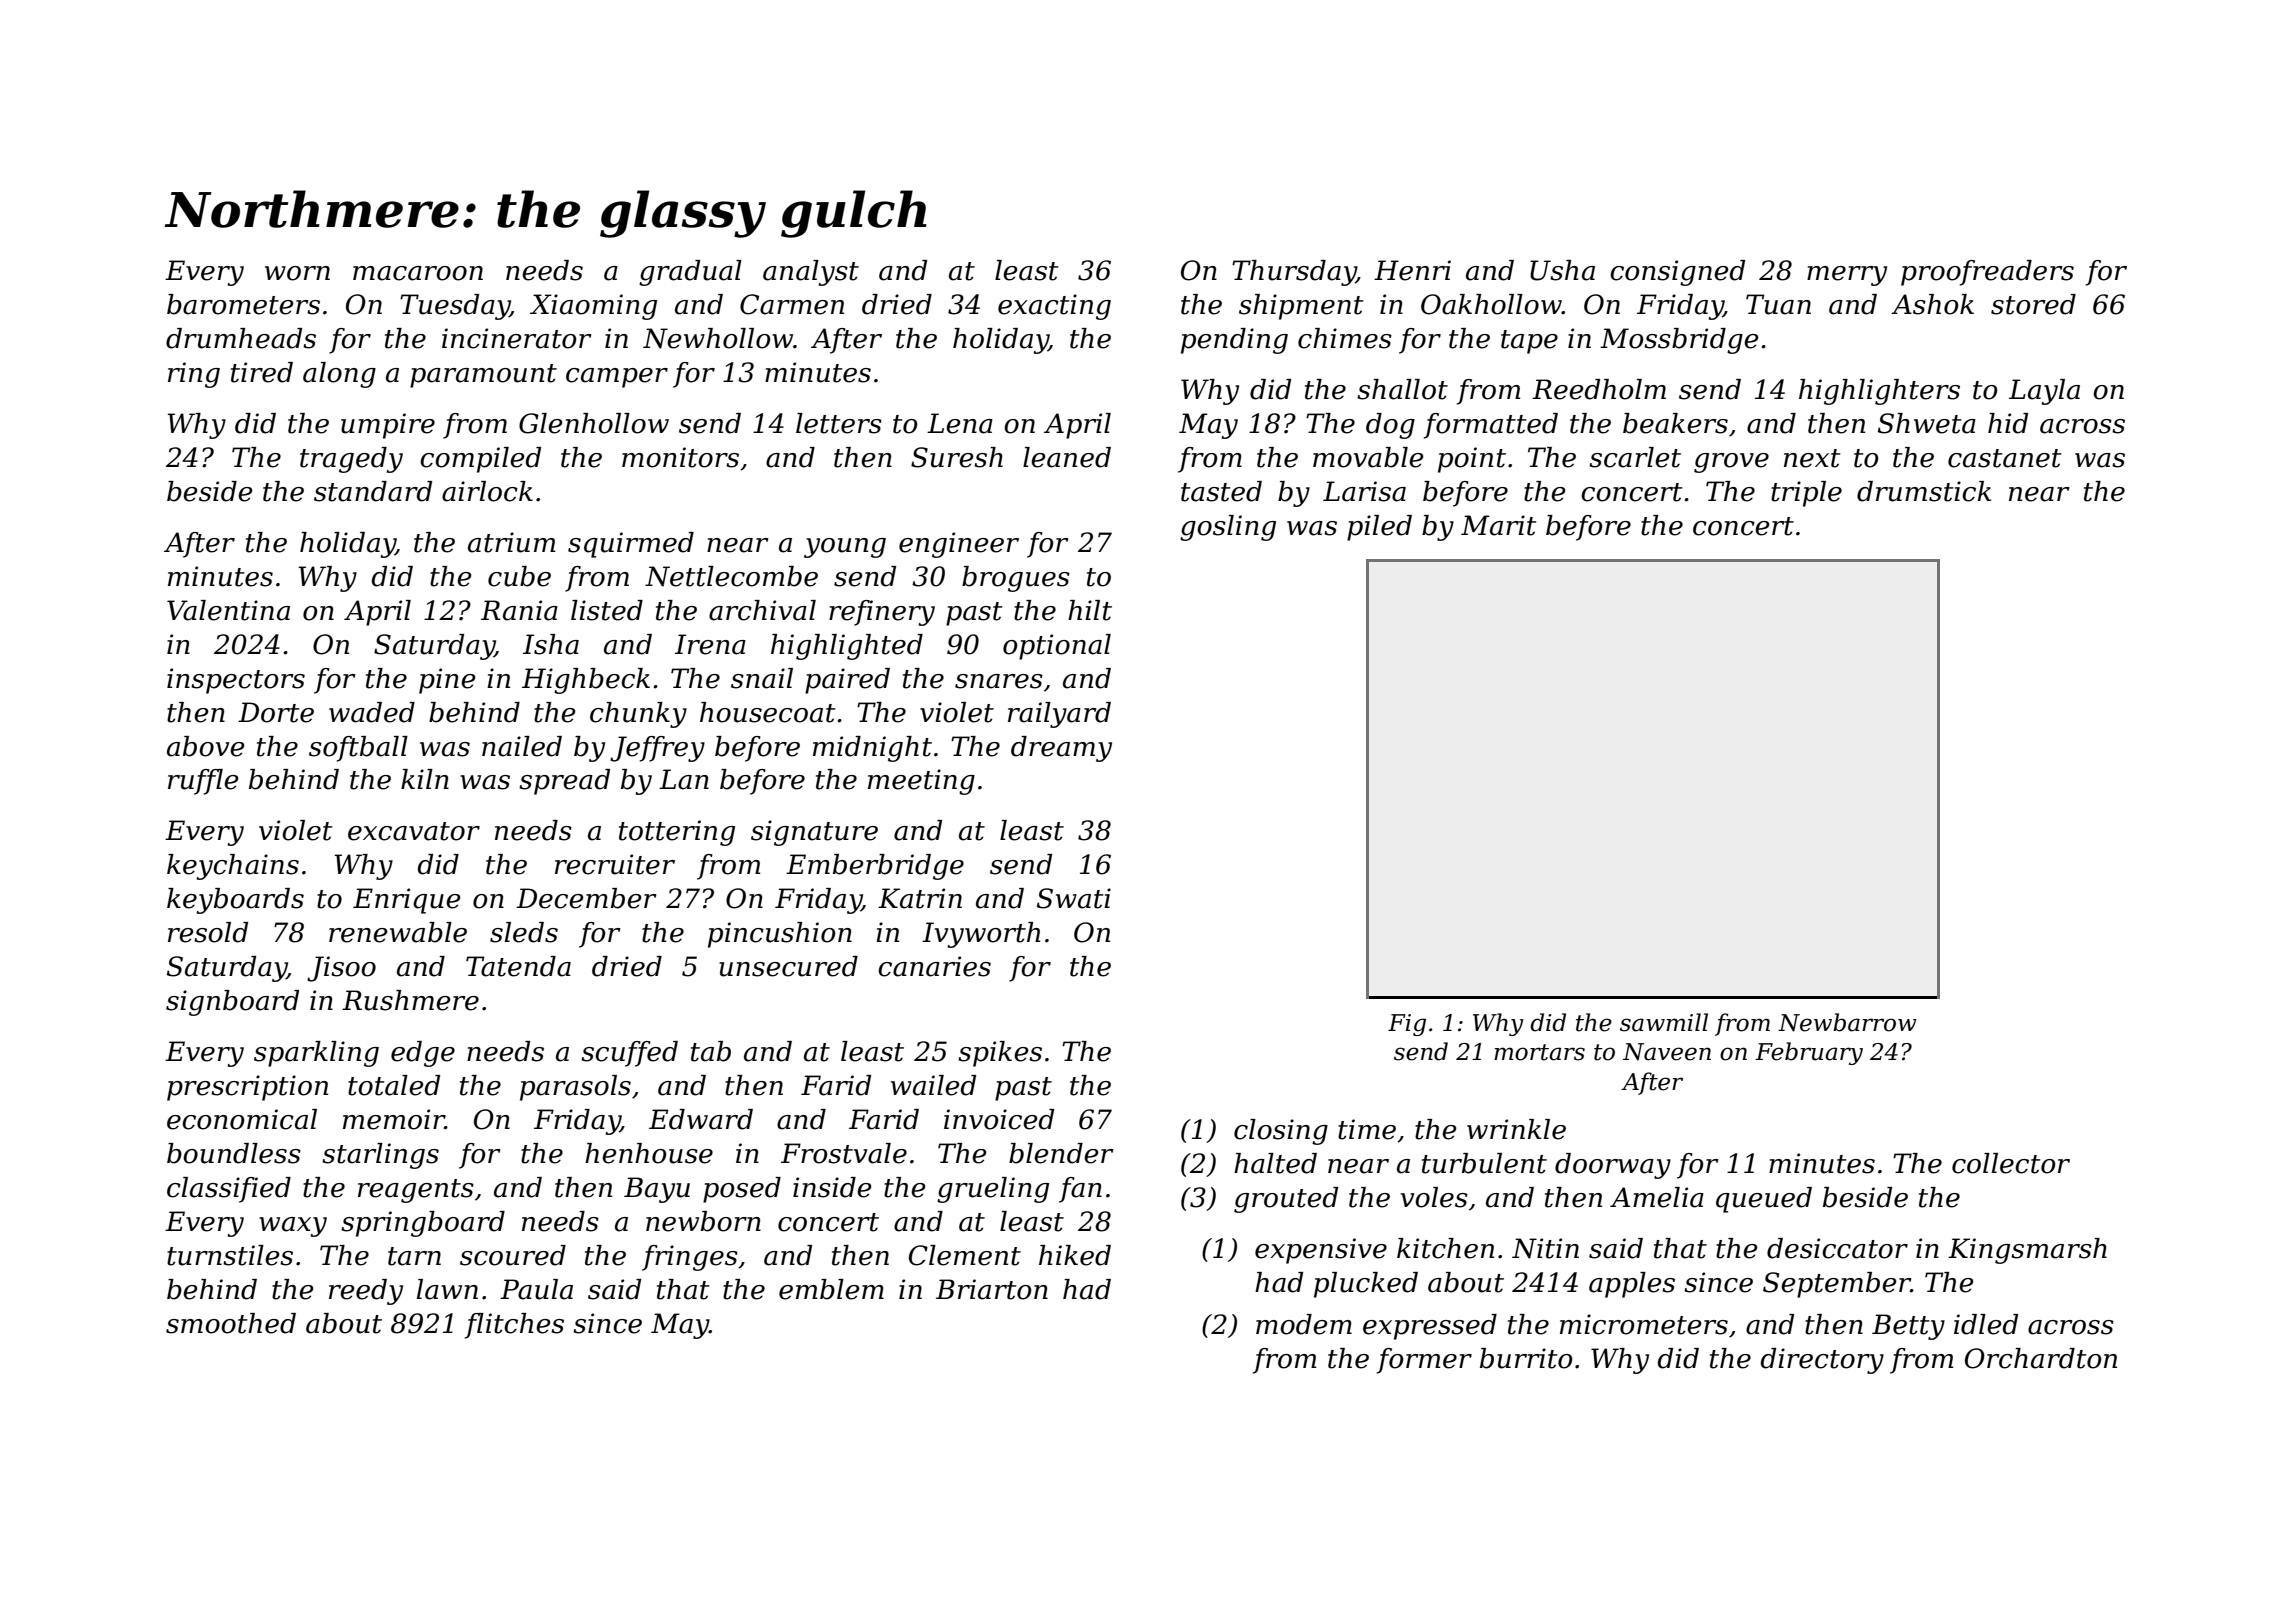 The image size is (2292, 1620). What do you see at coordinates (1499, 525) in the page?
I see `Marit` at bounding box center [1499, 525].
